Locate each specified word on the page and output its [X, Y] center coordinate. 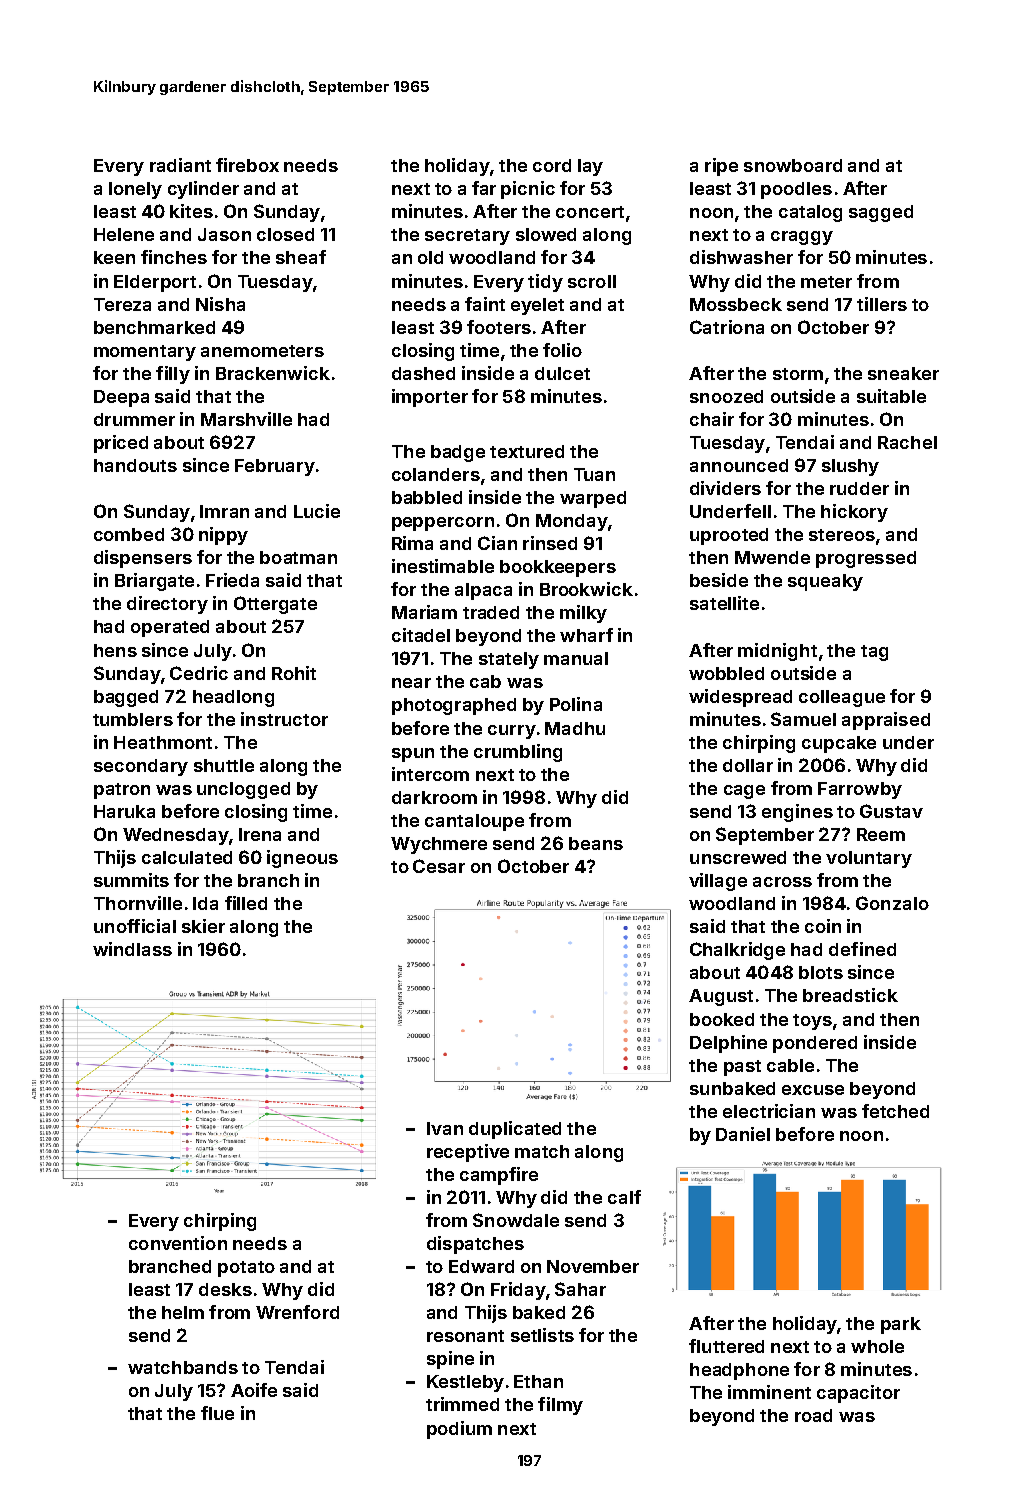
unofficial [135, 926]
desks [225, 1289]
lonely [135, 190]
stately [509, 660]
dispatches [475, 1245]
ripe [721, 167]
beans [596, 843]
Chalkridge [737, 951]
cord [552, 165]
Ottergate [275, 605]
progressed [866, 559]
